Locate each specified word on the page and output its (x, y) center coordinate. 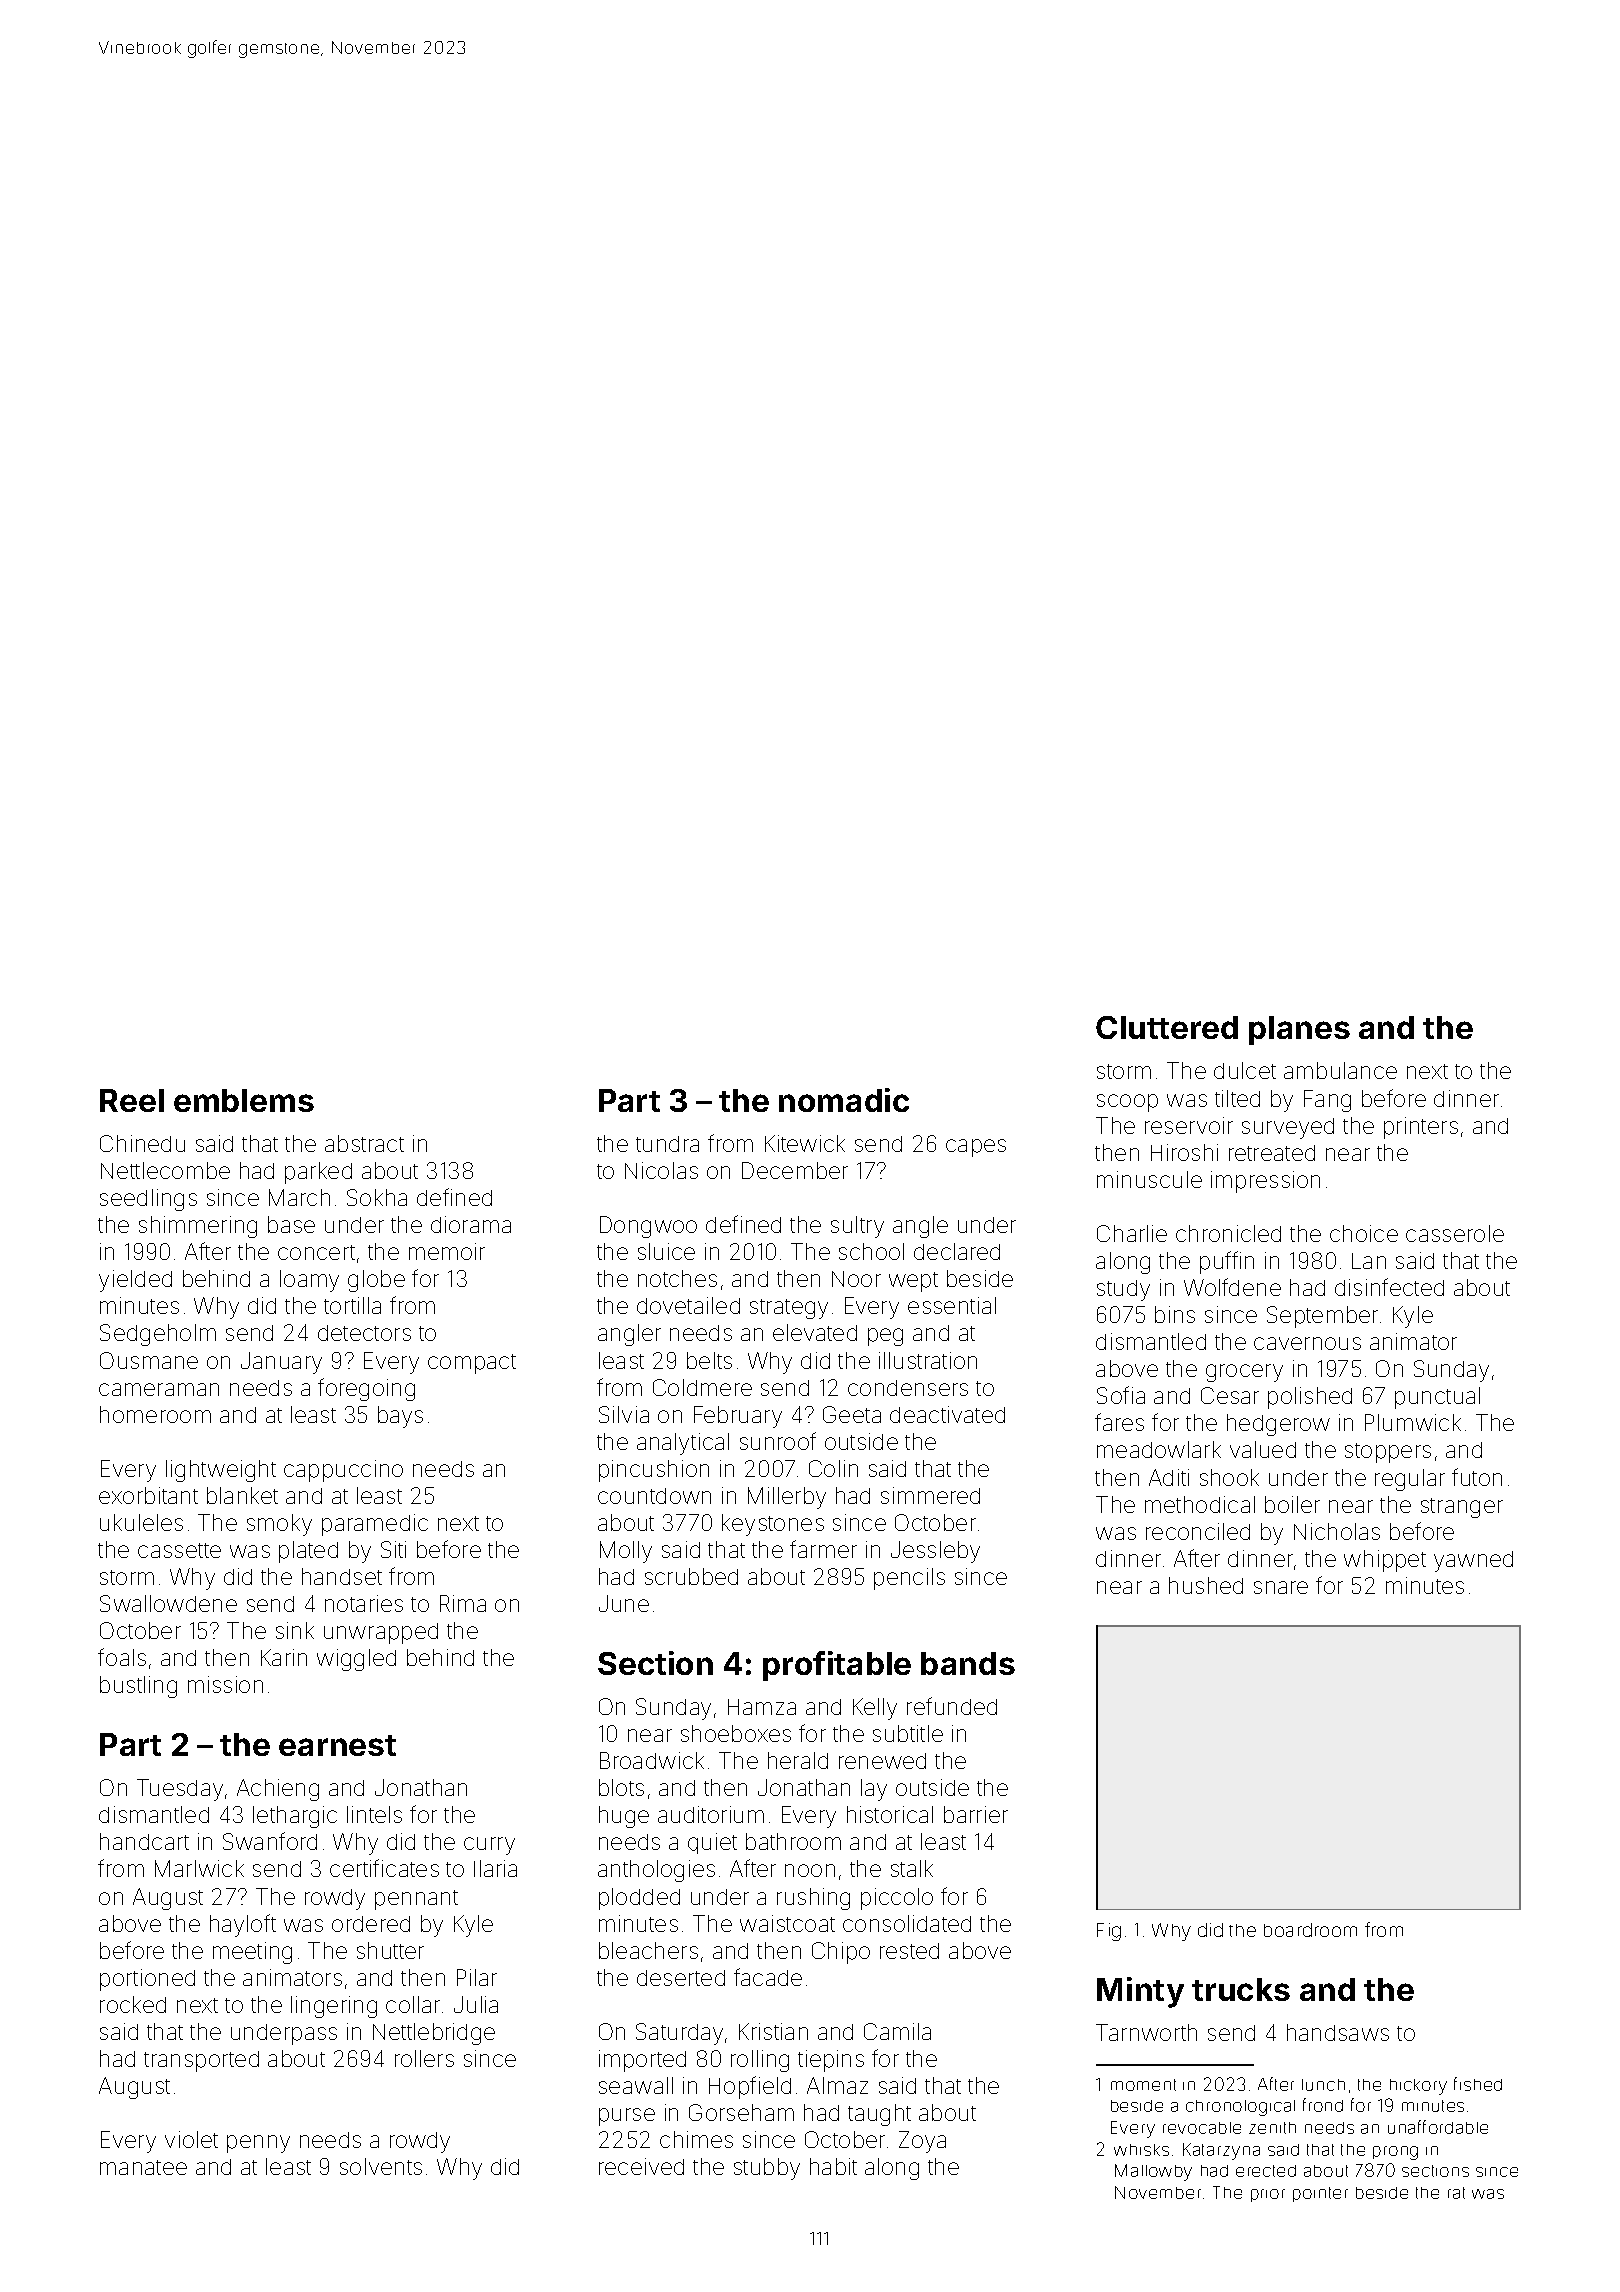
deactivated (947, 1414)
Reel (132, 1100)
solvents (381, 2166)
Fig (1109, 1932)
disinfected (1389, 1287)
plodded (639, 1899)
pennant (416, 1900)
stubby (767, 2169)
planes (1299, 1030)
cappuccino (343, 1471)
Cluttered (1167, 1027)
